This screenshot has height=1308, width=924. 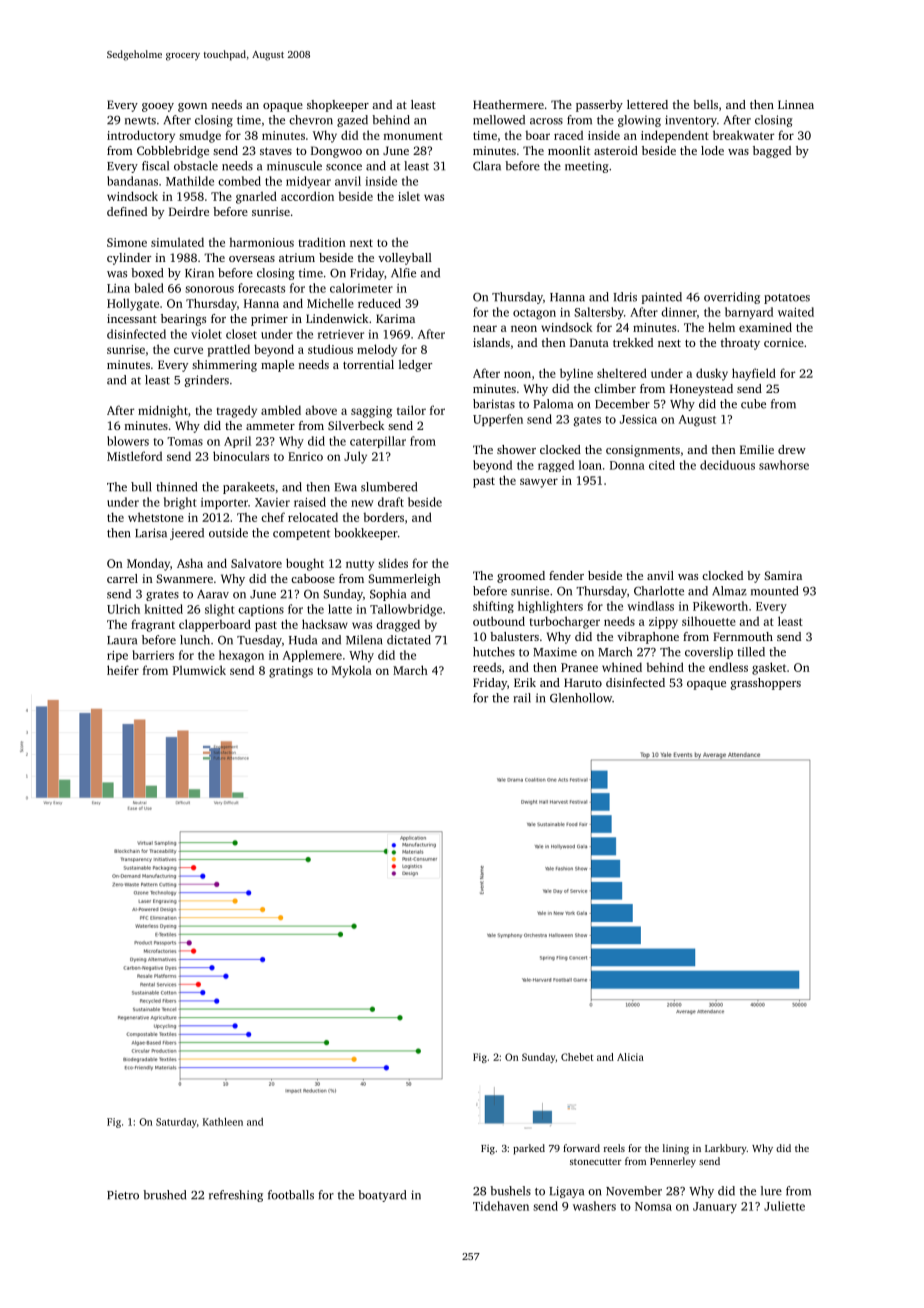 I want to click on gown, so click(x=192, y=107).
